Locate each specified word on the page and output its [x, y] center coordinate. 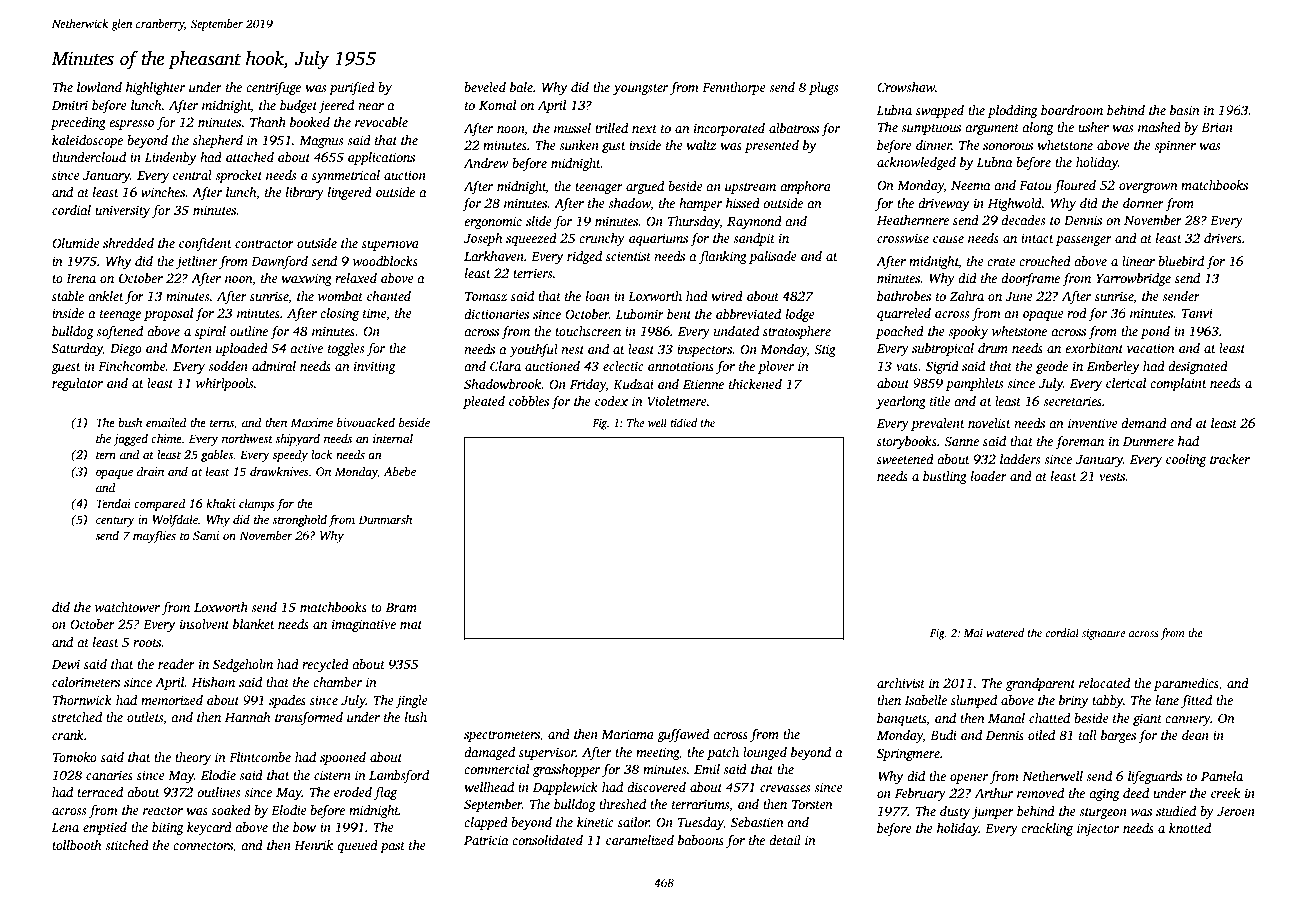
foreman [1079, 442]
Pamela [1222, 776]
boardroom [1072, 110]
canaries [109, 775]
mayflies [154, 536]
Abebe [400, 471]
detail [785, 840]
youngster [640, 89]
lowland [99, 87]
